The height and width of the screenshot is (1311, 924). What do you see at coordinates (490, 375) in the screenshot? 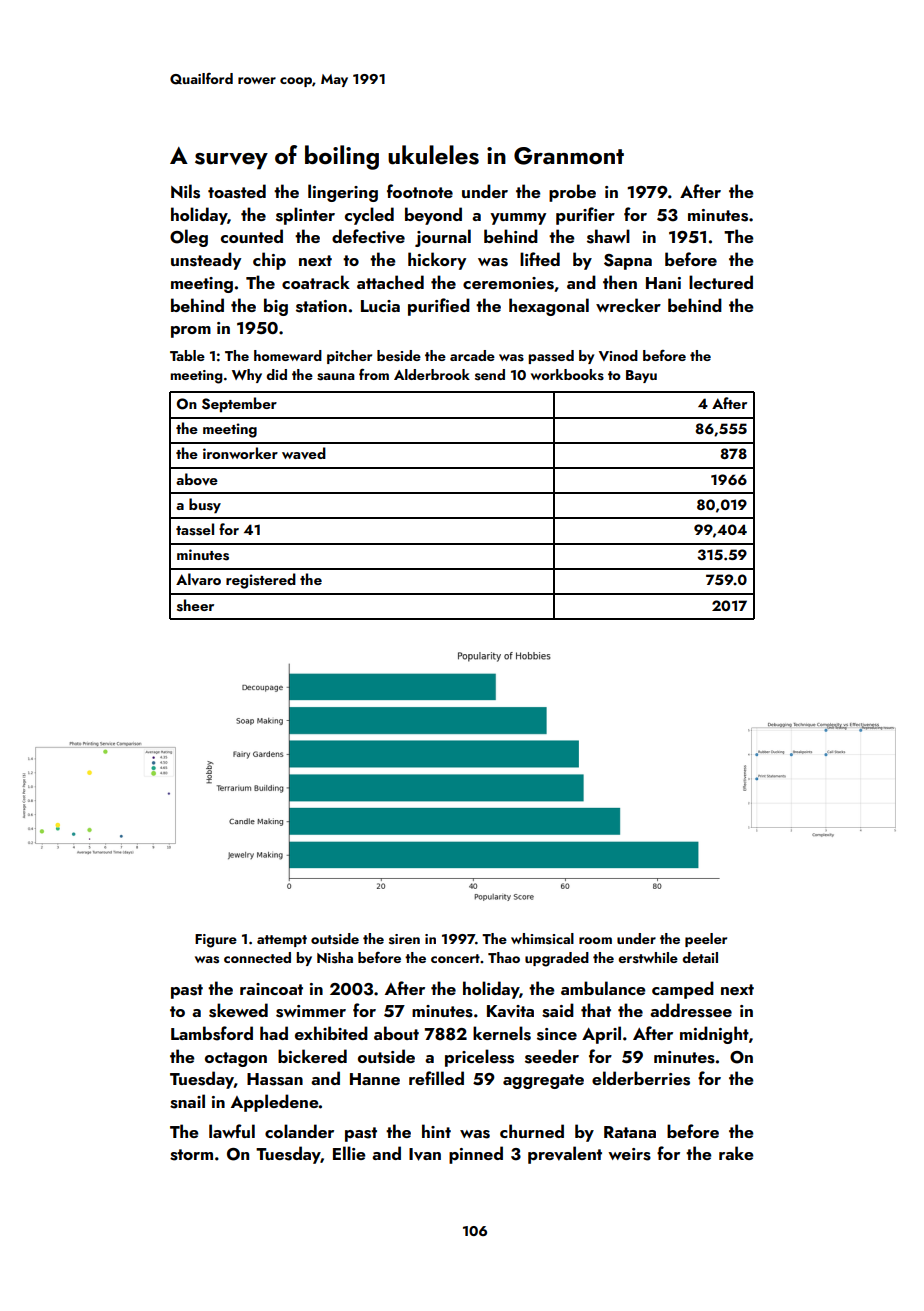
I see `send` at bounding box center [490, 375].
